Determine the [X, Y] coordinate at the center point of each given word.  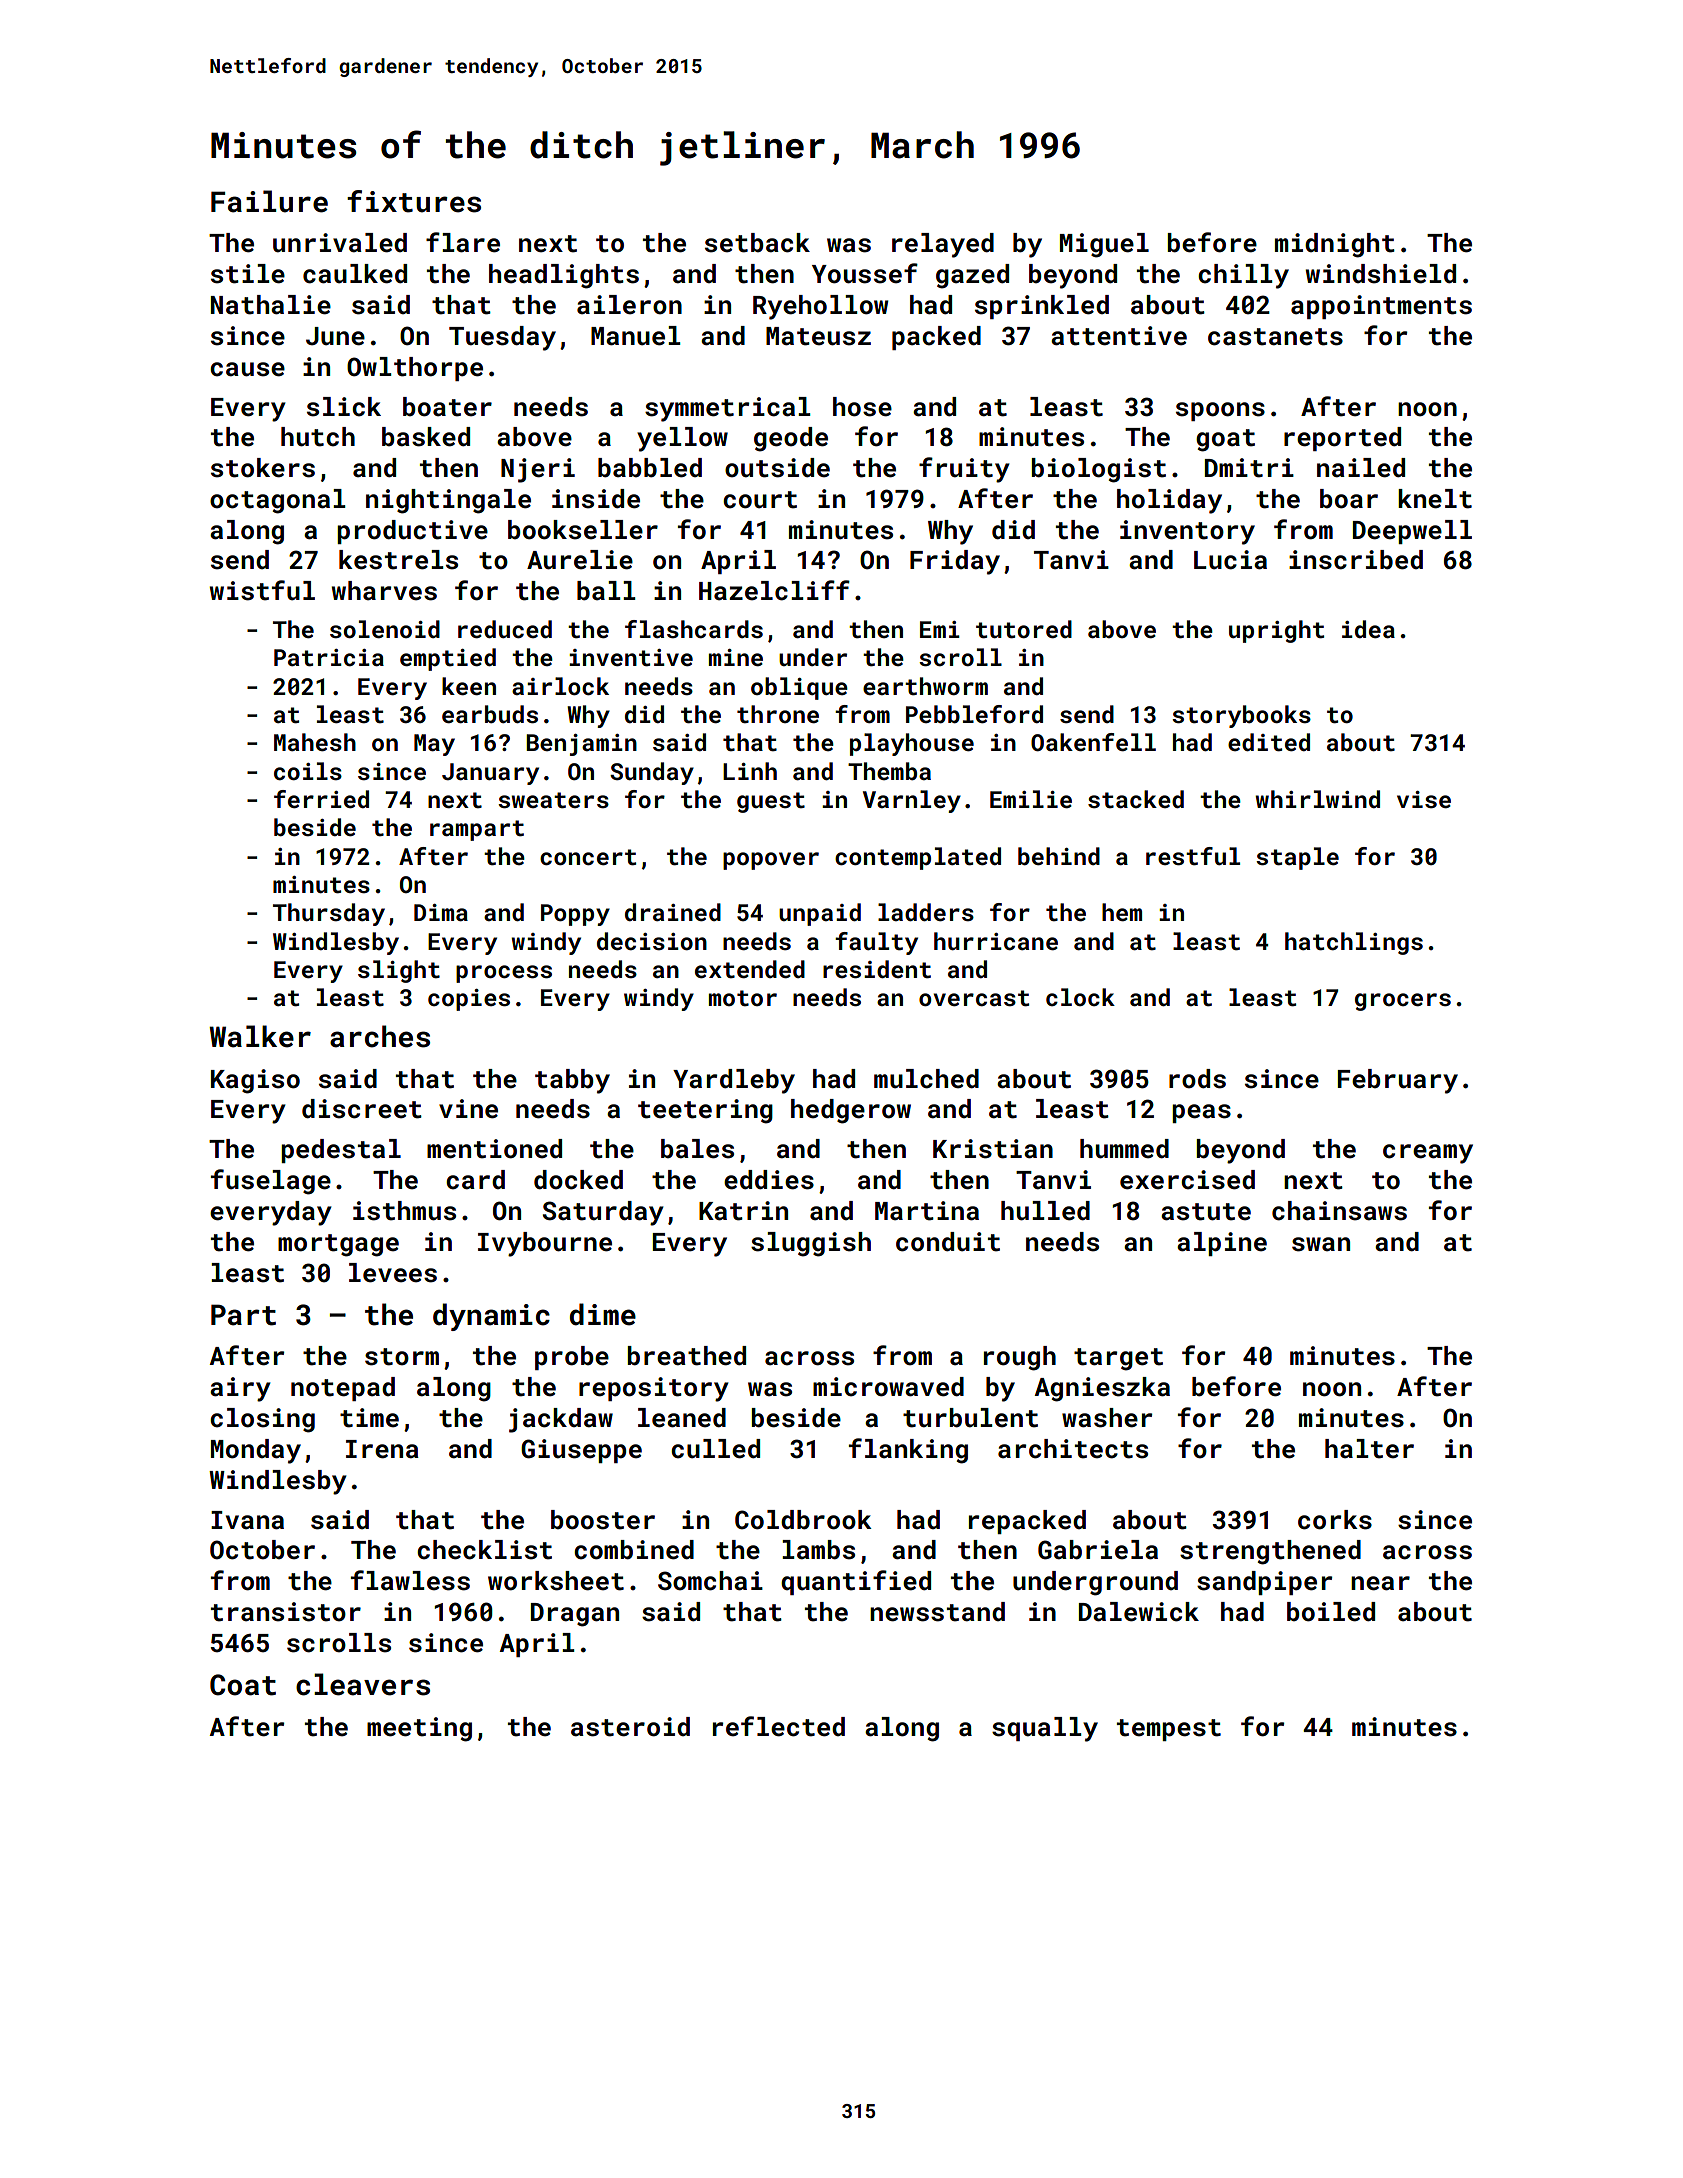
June [335, 336]
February [1398, 1081]
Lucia [1230, 560]
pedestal [341, 1151]
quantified [856, 1582]
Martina [927, 1211]
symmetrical [728, 409]
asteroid [630, 1727]
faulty [876, 943]
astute [1206, 1212]
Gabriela [1098, 1550]
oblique [799, 688]
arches [380, 1036]
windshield [1380, 274]
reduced [505, 629]
